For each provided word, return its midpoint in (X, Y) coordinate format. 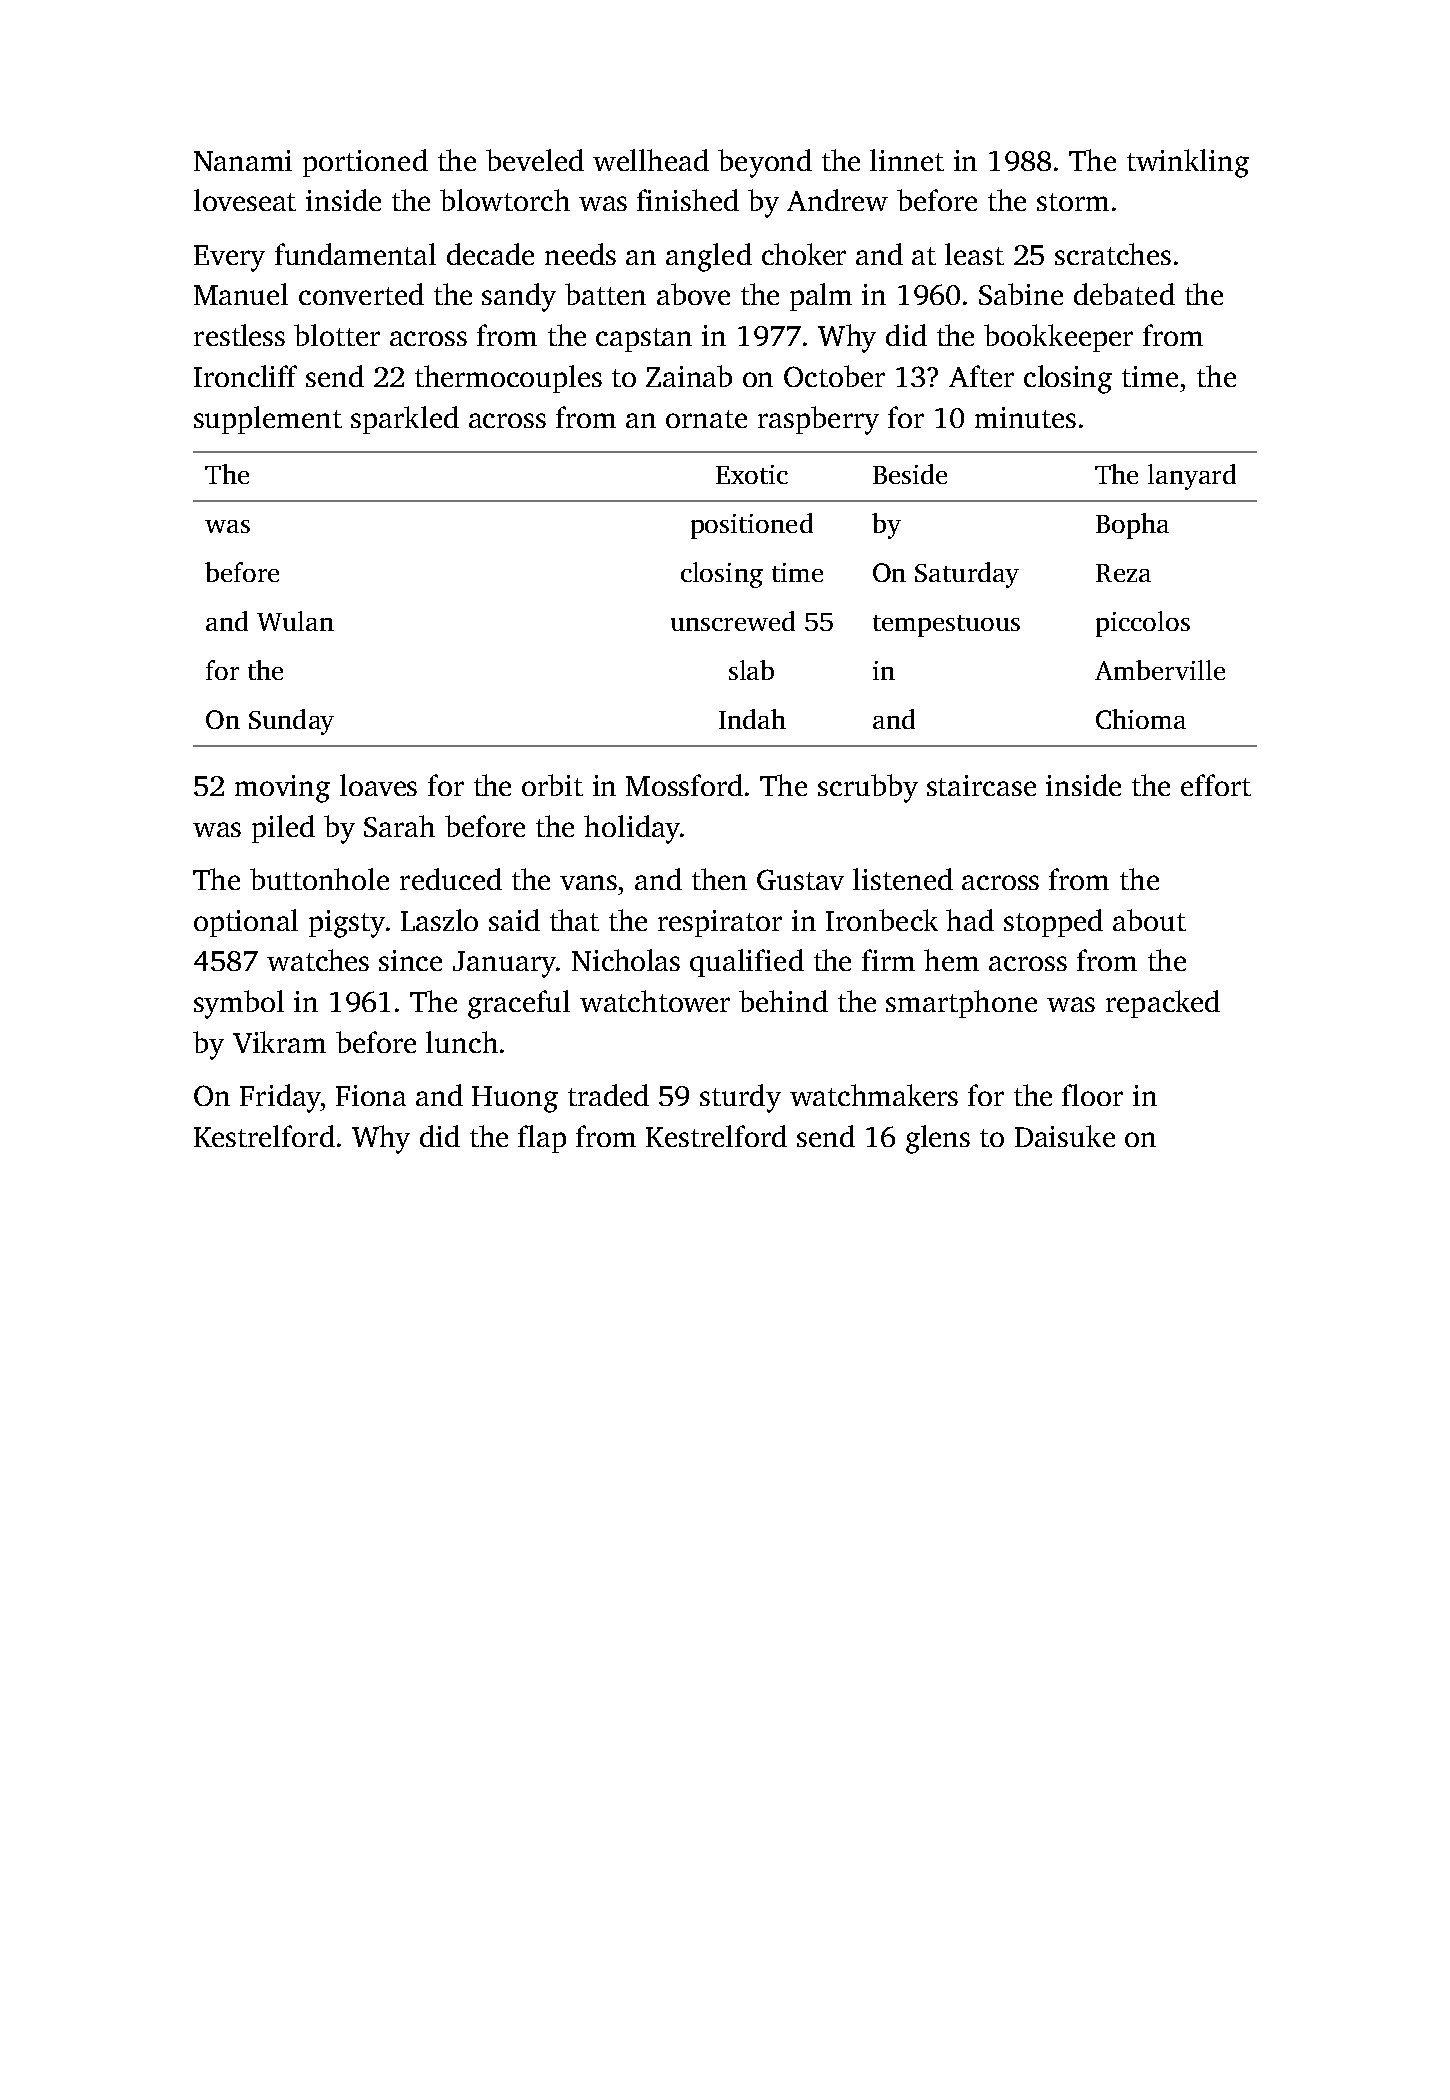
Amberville (1160, 670)
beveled (535, 160)
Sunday (291, 722)
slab (751, 670)
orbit (552, 785)
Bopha (1132, 526)
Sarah (399, 826)
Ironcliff (245, 376)
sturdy (740, 1098)
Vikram (279, 1042)
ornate (706, 419)
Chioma (1141, 719)
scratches (1113, 254)
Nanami (243, 160)
